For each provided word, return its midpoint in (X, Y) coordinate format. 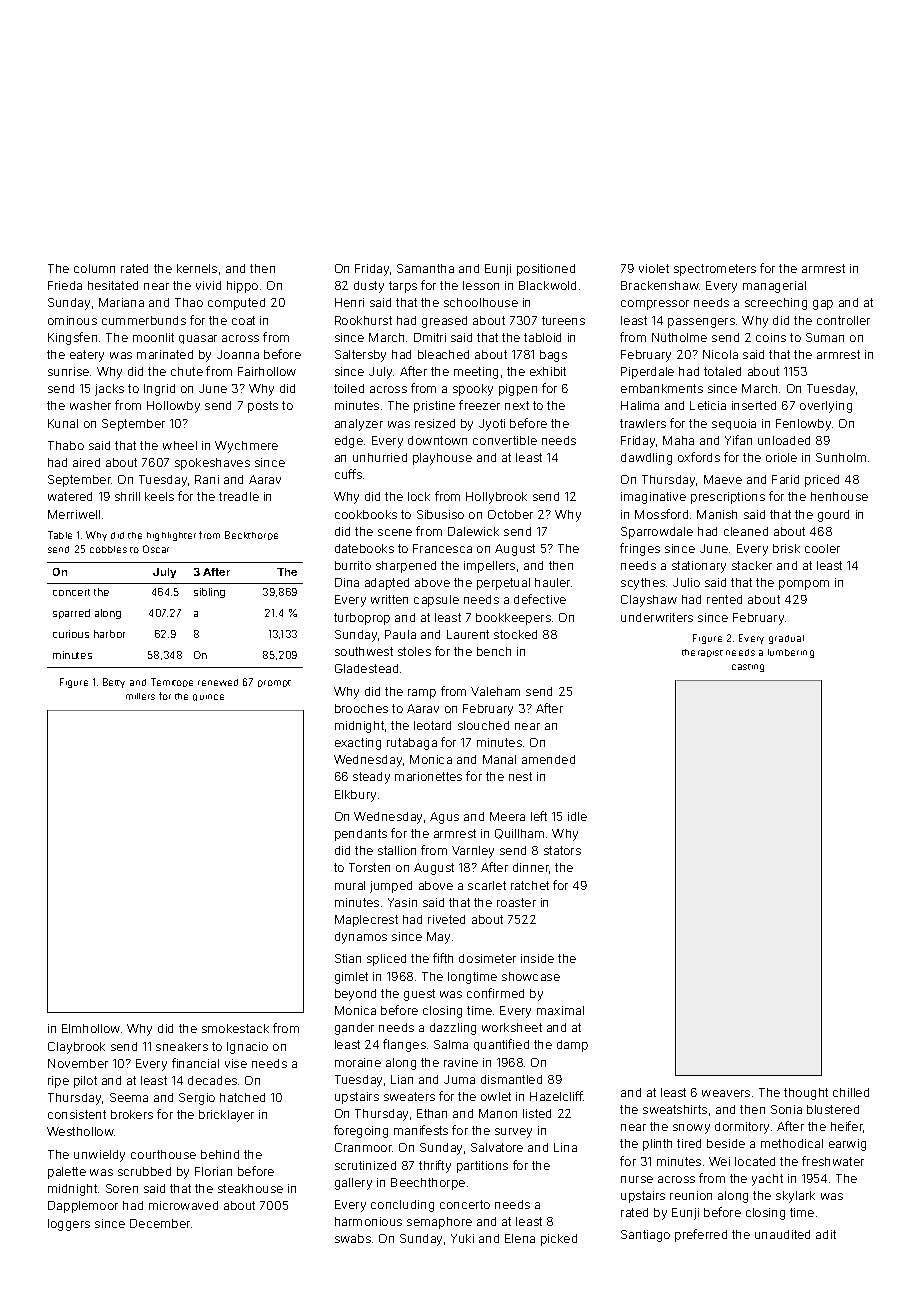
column (94, 268)
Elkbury (355, 796)
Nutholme (679, 337)
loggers (69, 1225)
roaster (516, 902)
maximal (560, 1010)
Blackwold (547, 285)
